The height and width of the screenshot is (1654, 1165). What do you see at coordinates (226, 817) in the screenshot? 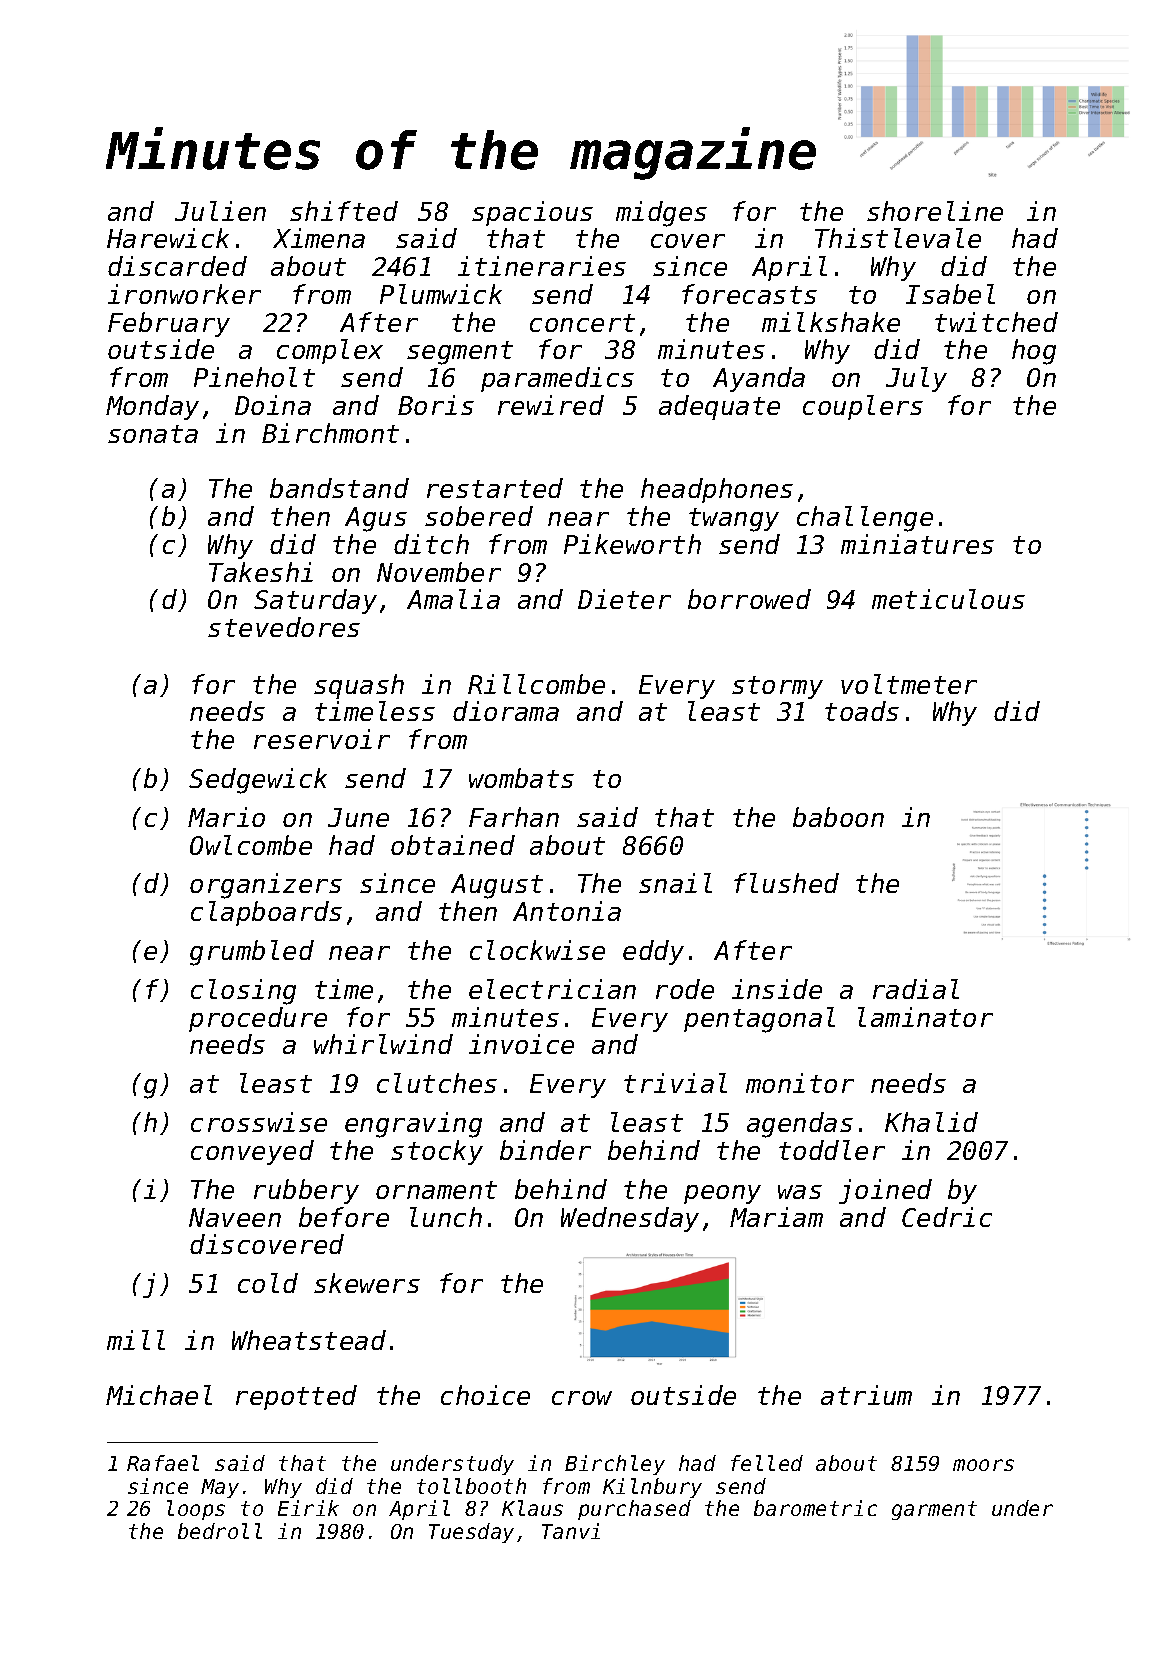
I see `Mario` at bounding box center [226, 817].
